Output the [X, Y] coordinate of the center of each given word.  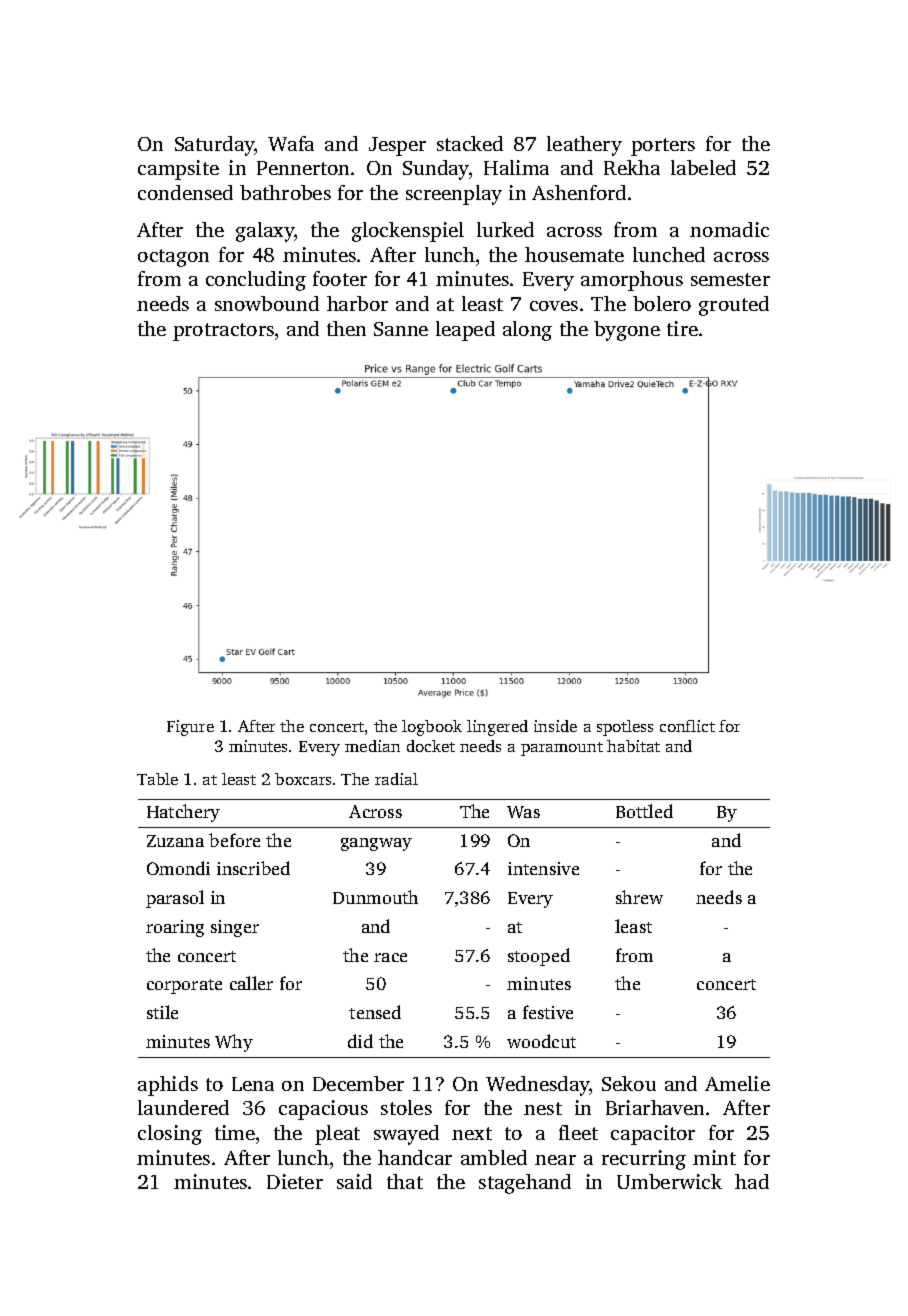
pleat [337, 1135]
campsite [178, 170]
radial [396, 779]
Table [157, 779]
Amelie [737, 1083]
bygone [627, 331]
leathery [584, 146]
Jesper [397, 146]
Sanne [401, 329]
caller [251, 983]
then [346, 328]
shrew [639, 897]
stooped [539, 957]
